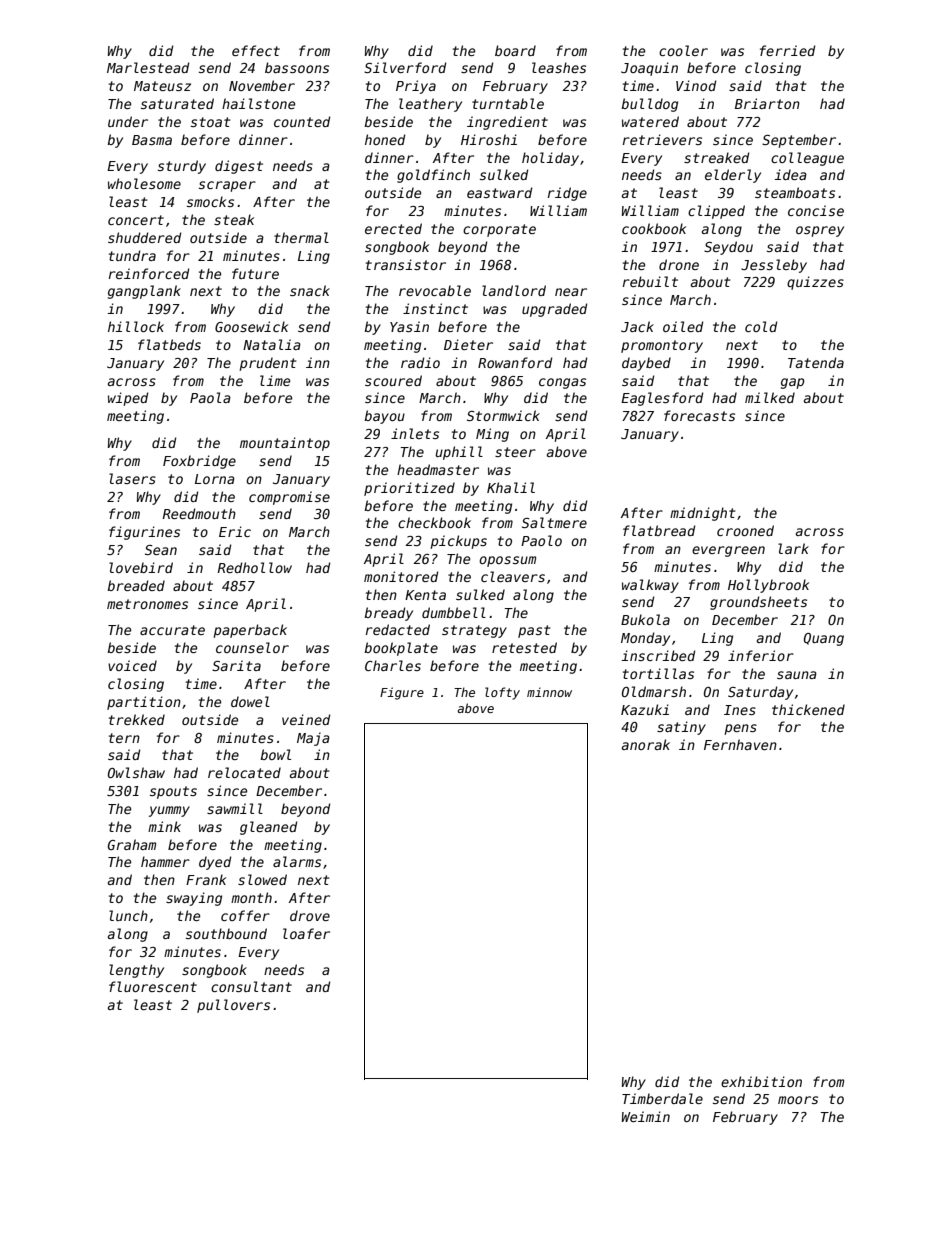 This screenshot has width=952, height=1233. What do you see at coordinates (136, 220) in the screenshot?
I see `concert` at bounding box center [136, 220].
